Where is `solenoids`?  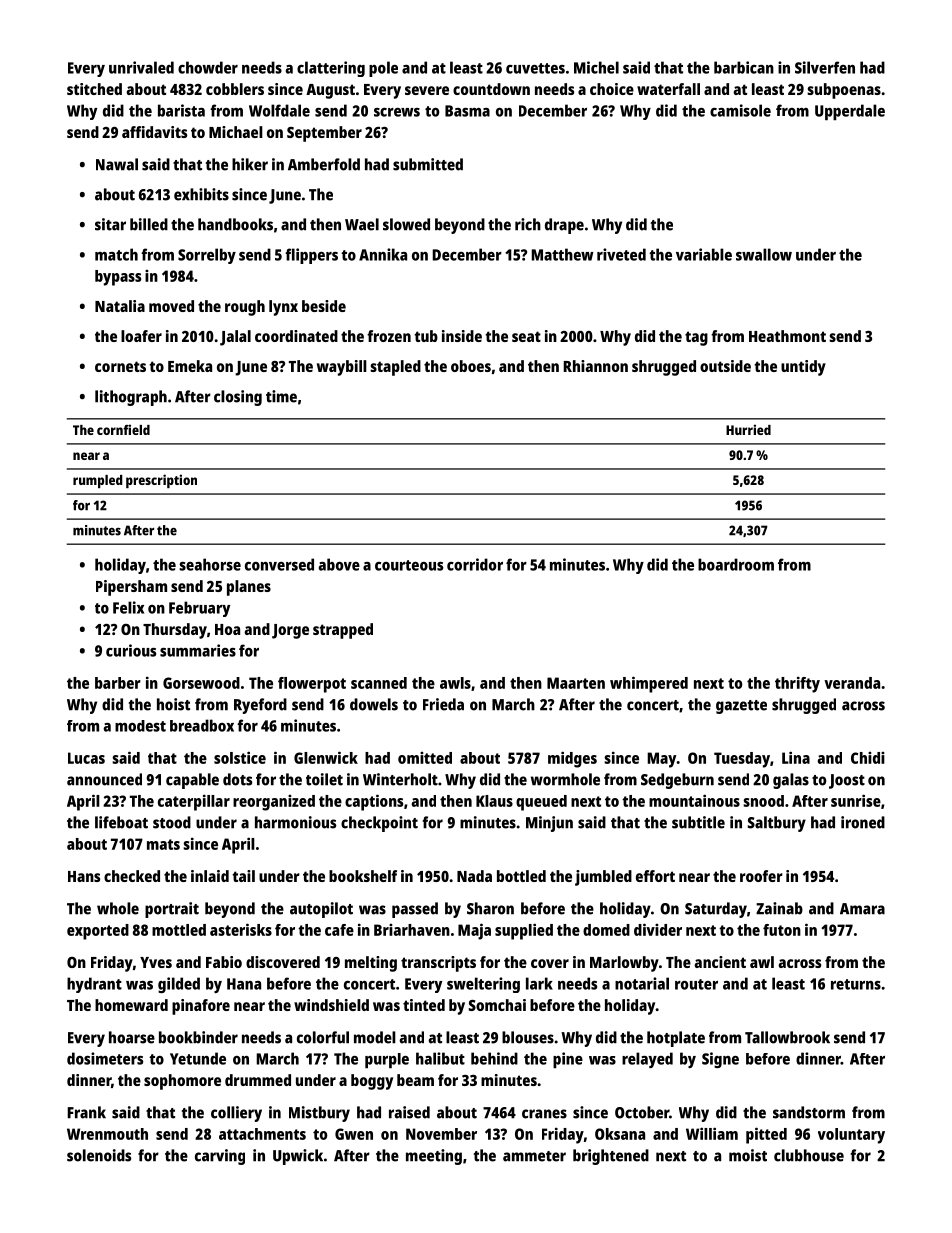
solenoids is located at coordinates (99, 1155).
